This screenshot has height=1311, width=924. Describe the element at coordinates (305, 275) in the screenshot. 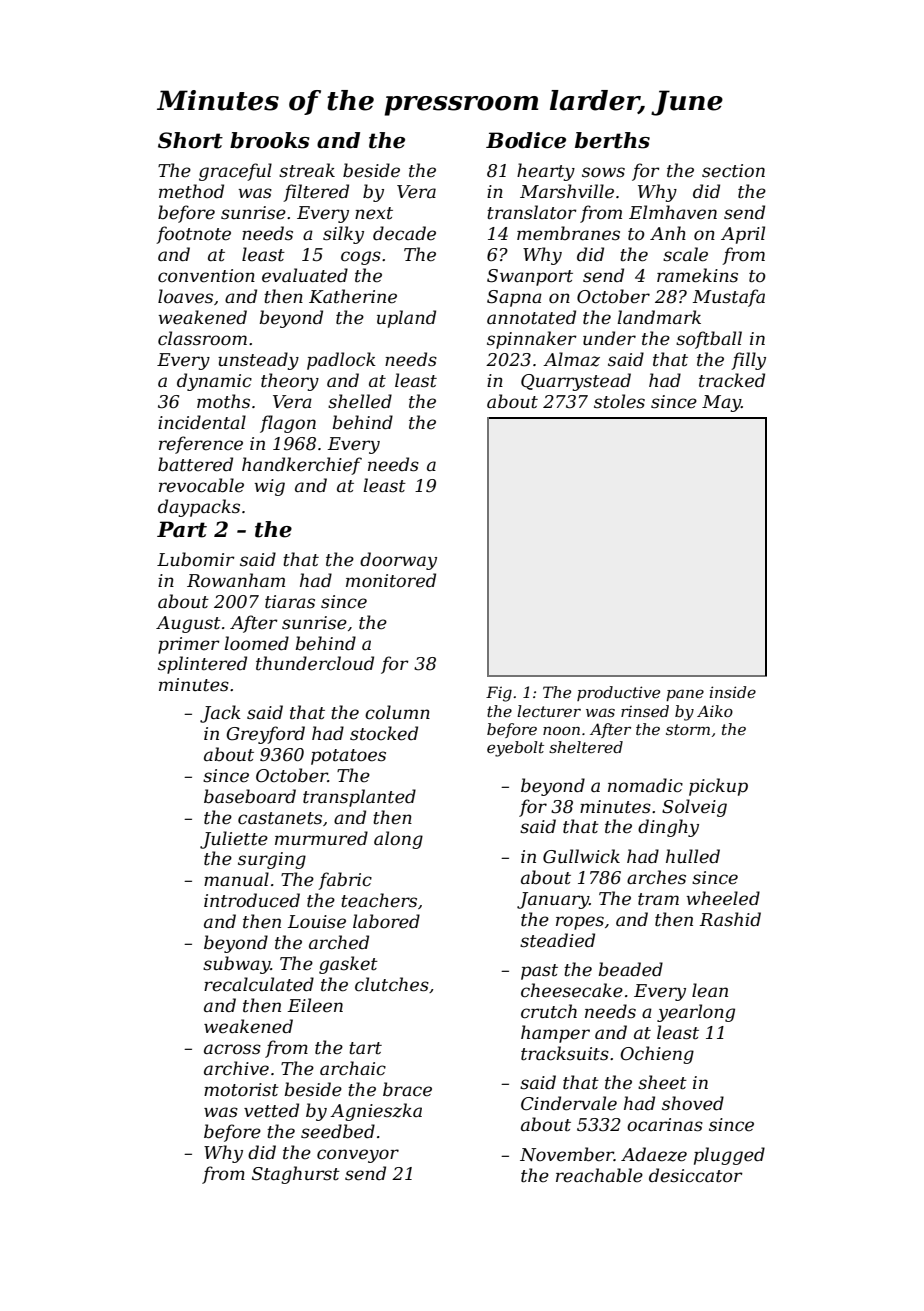

I see `evaluated` at that location.
